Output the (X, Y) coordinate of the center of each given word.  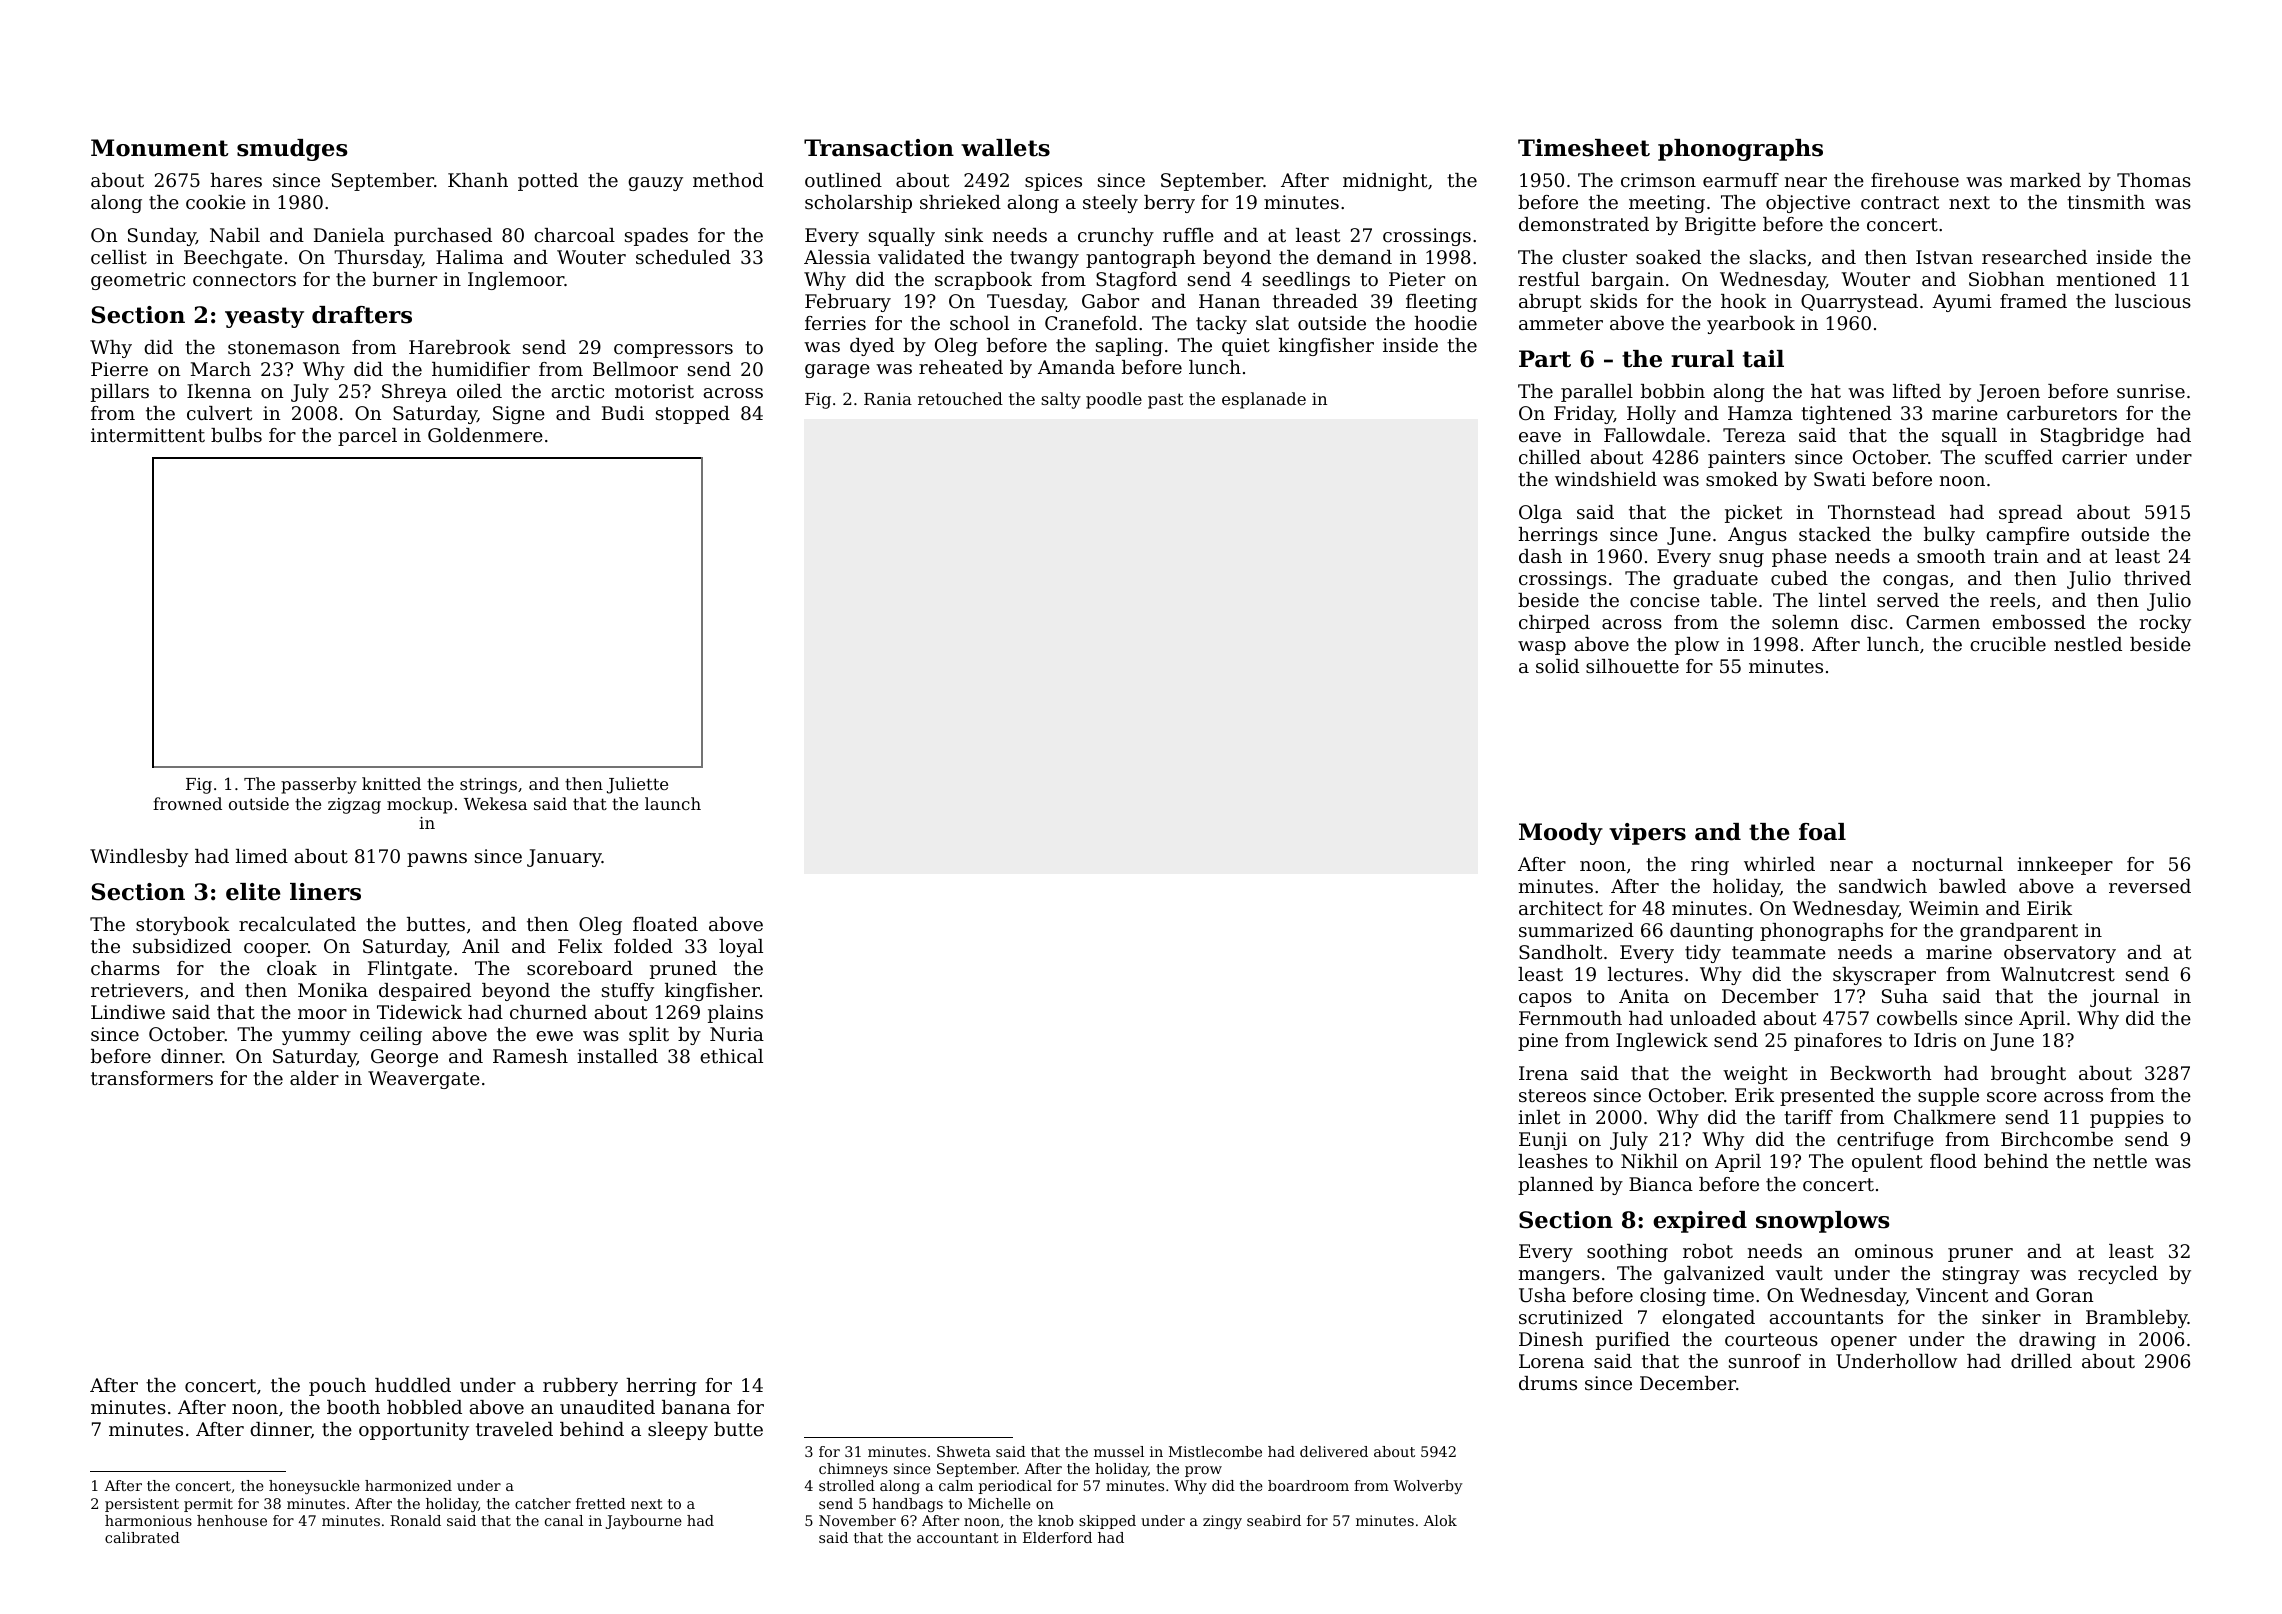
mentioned (2106, 279)
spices (1053, 182)
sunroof (1765, 1361)
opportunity (414, 1431)
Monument (160, 148)
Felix (580, 946)
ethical (731, 1056)
